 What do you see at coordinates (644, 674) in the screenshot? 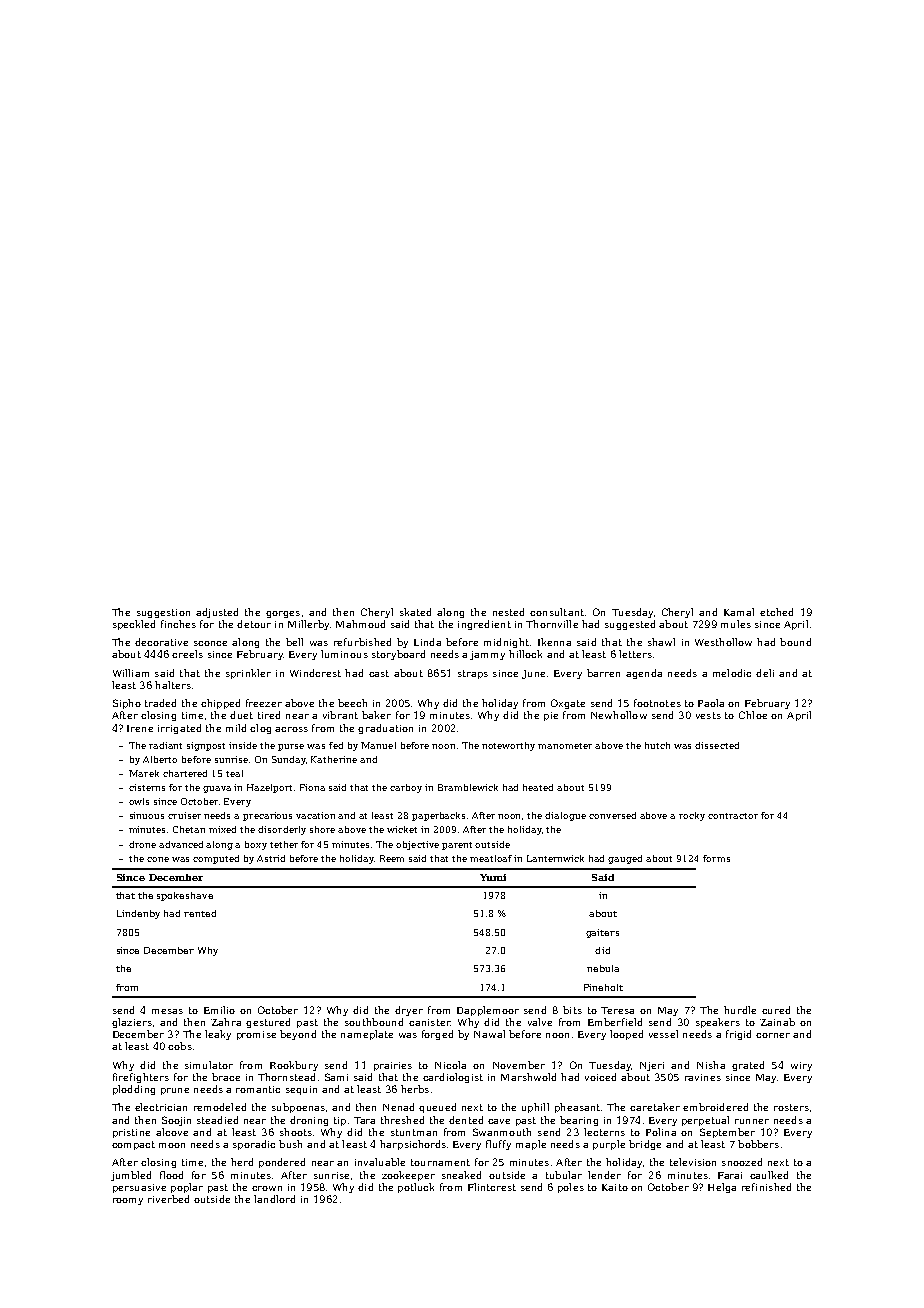
I see `agenda` at bounding box center [644, 674].
